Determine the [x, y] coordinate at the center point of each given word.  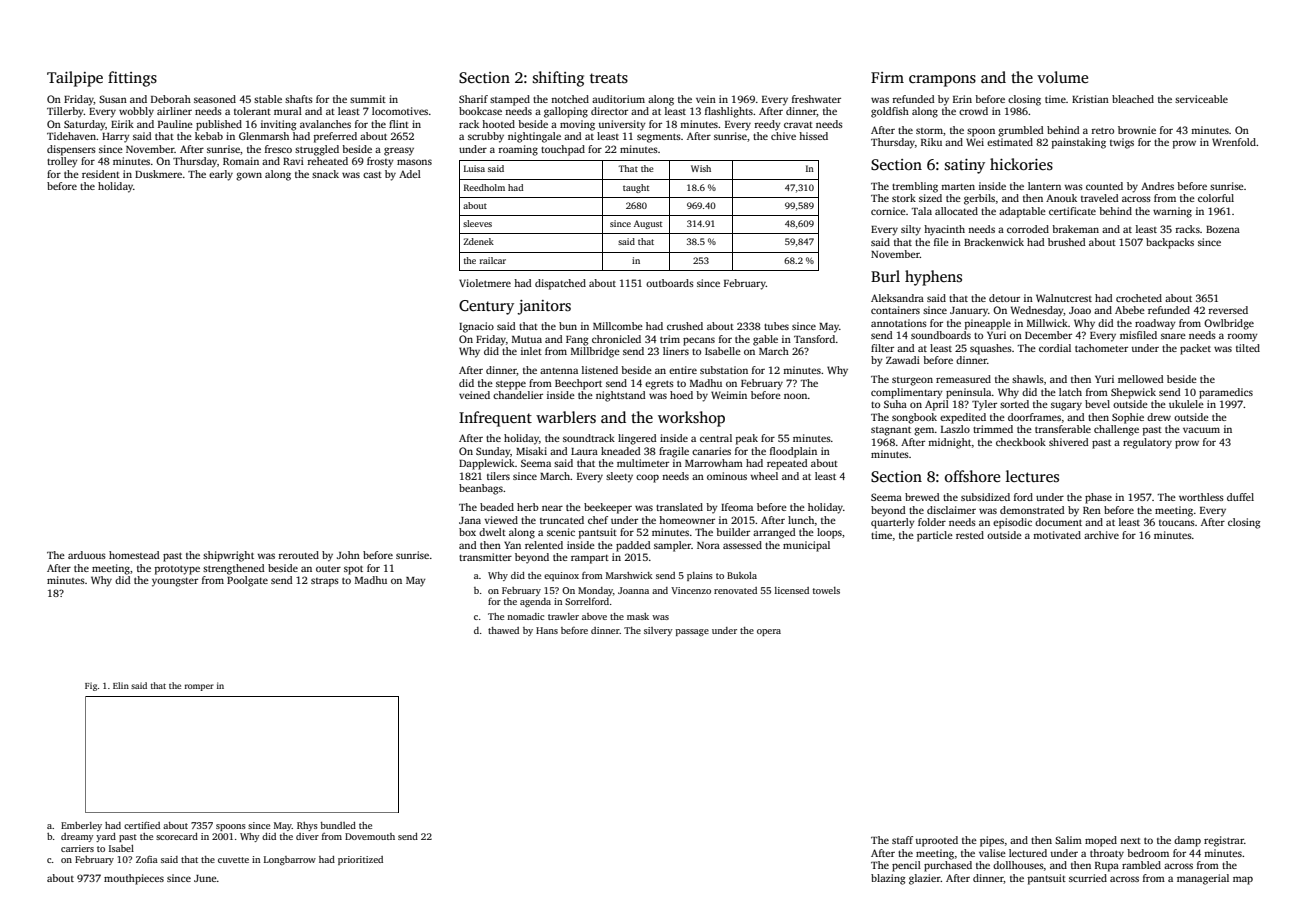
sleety [619, 477]
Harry [116, 138]
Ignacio [476, 327]
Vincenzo [691, 590]
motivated [1057, 535]
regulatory [1147, 443]
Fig [91, 686]
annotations [899, 323]
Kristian [1090, 99]
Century [486, 307]
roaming [518, 150]
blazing [888, 879]
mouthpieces [134, 879]
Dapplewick [487, 464]
